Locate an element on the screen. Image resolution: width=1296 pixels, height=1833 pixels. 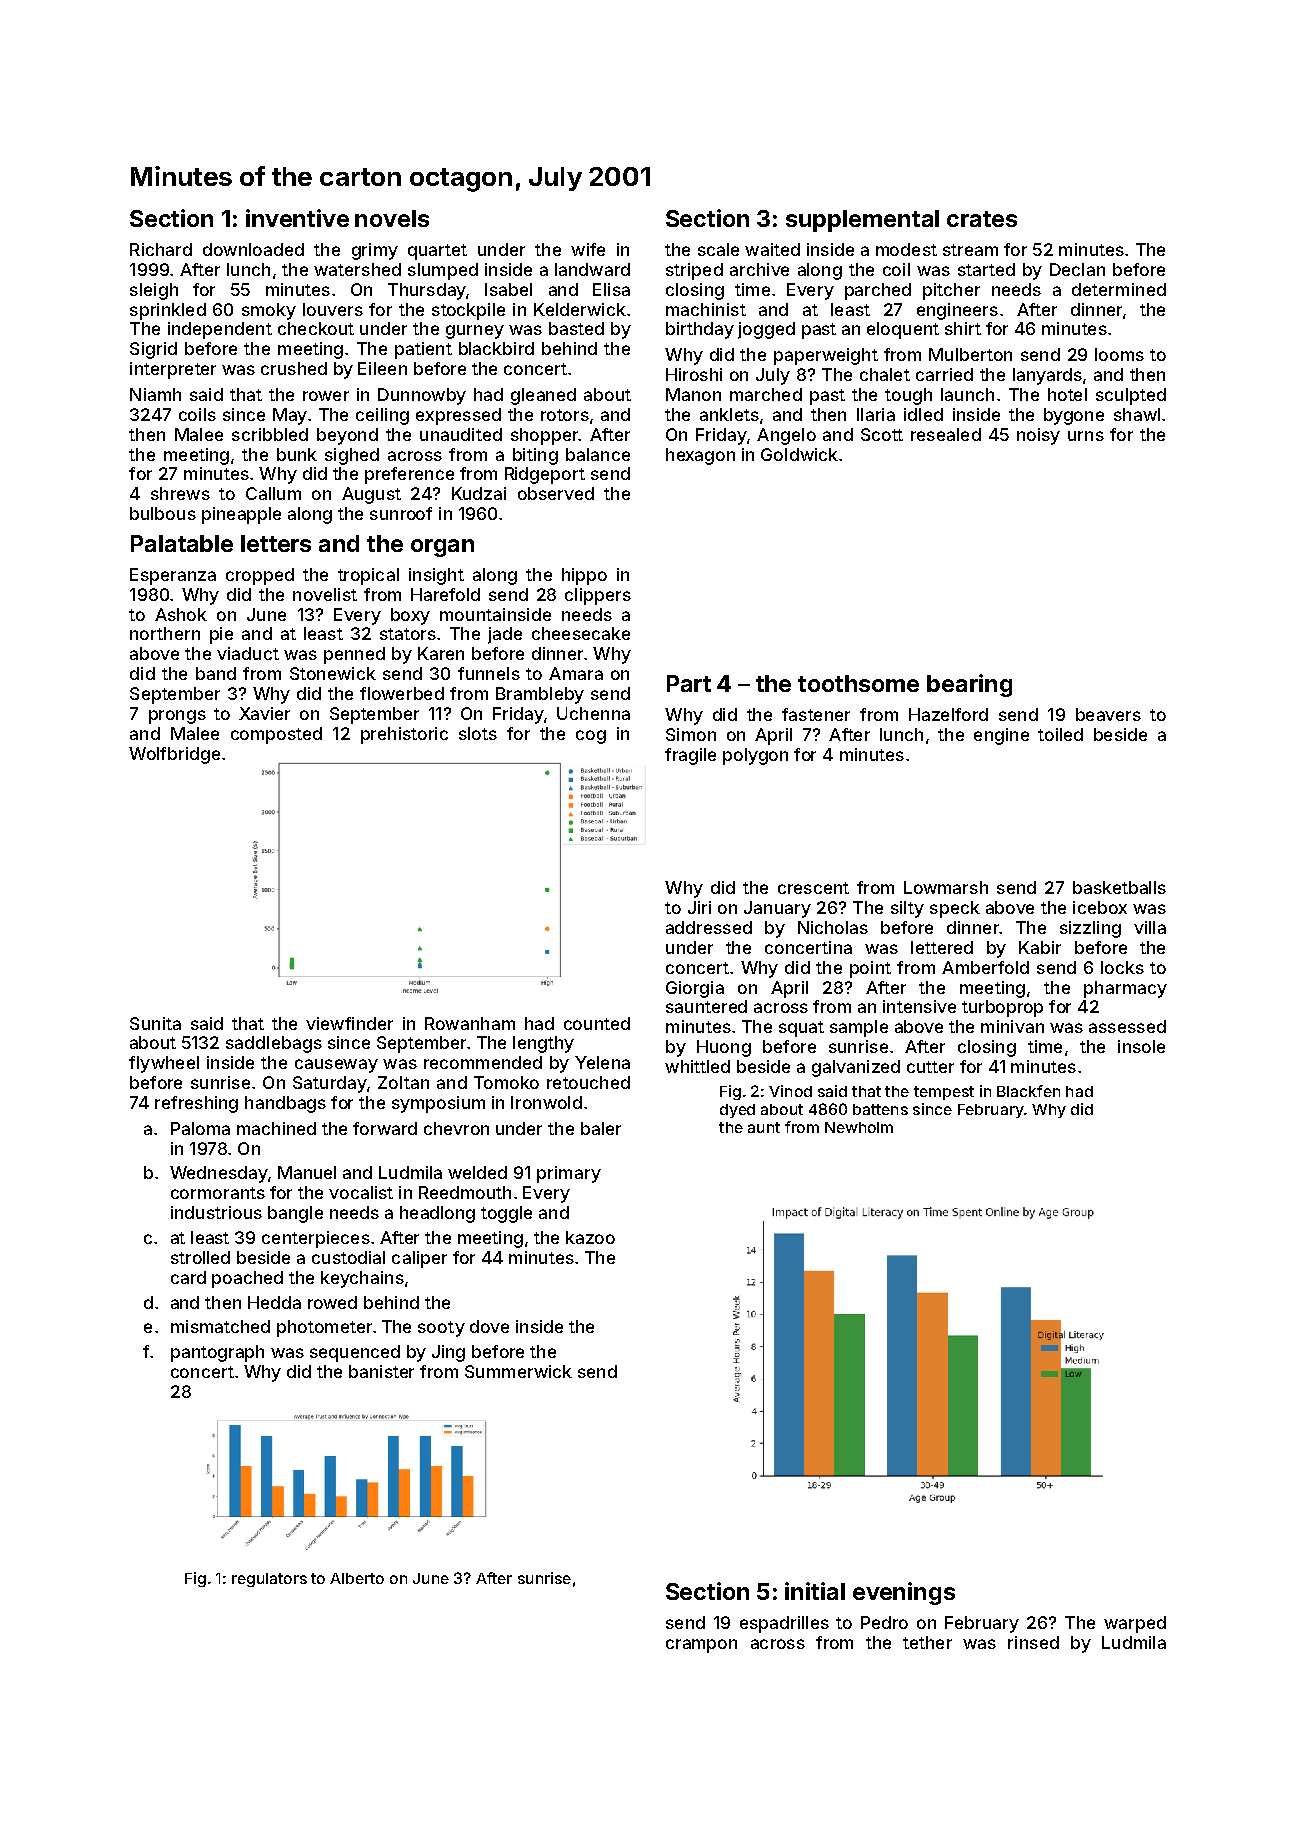
saddlebags is located at coordinates (274, 1044).
